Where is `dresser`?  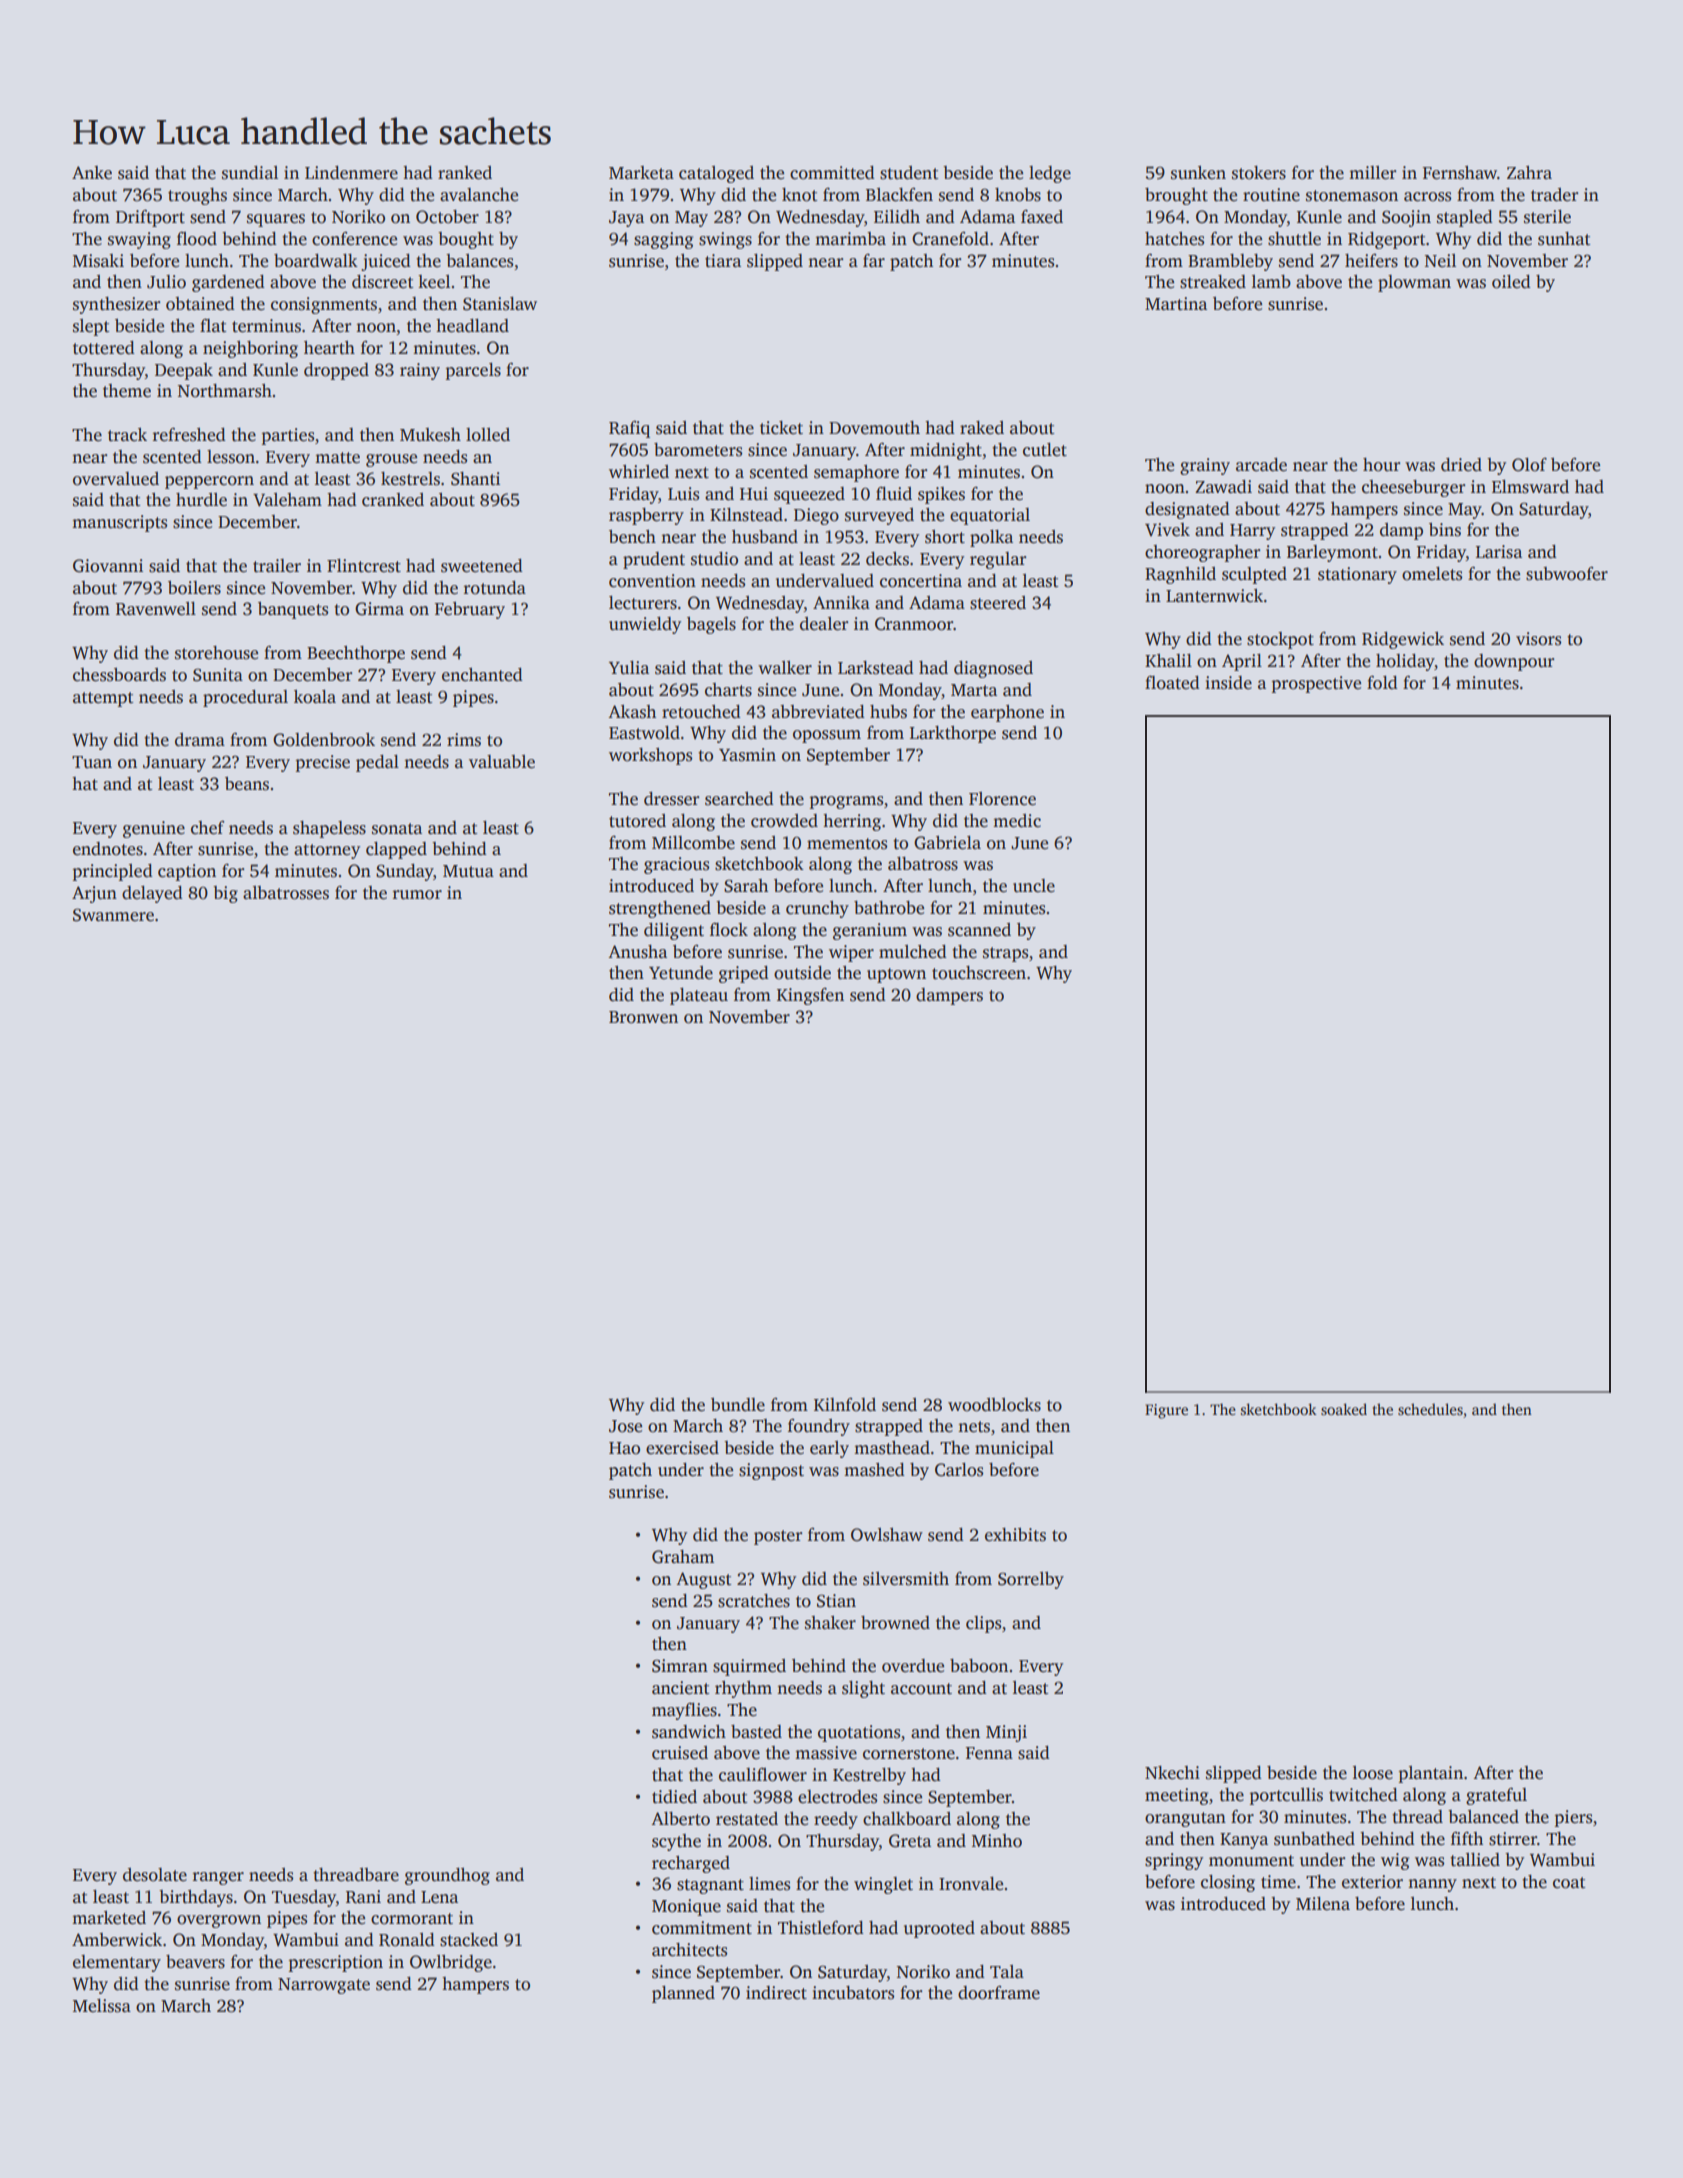 dresser is located at coordinates (671, 799).
